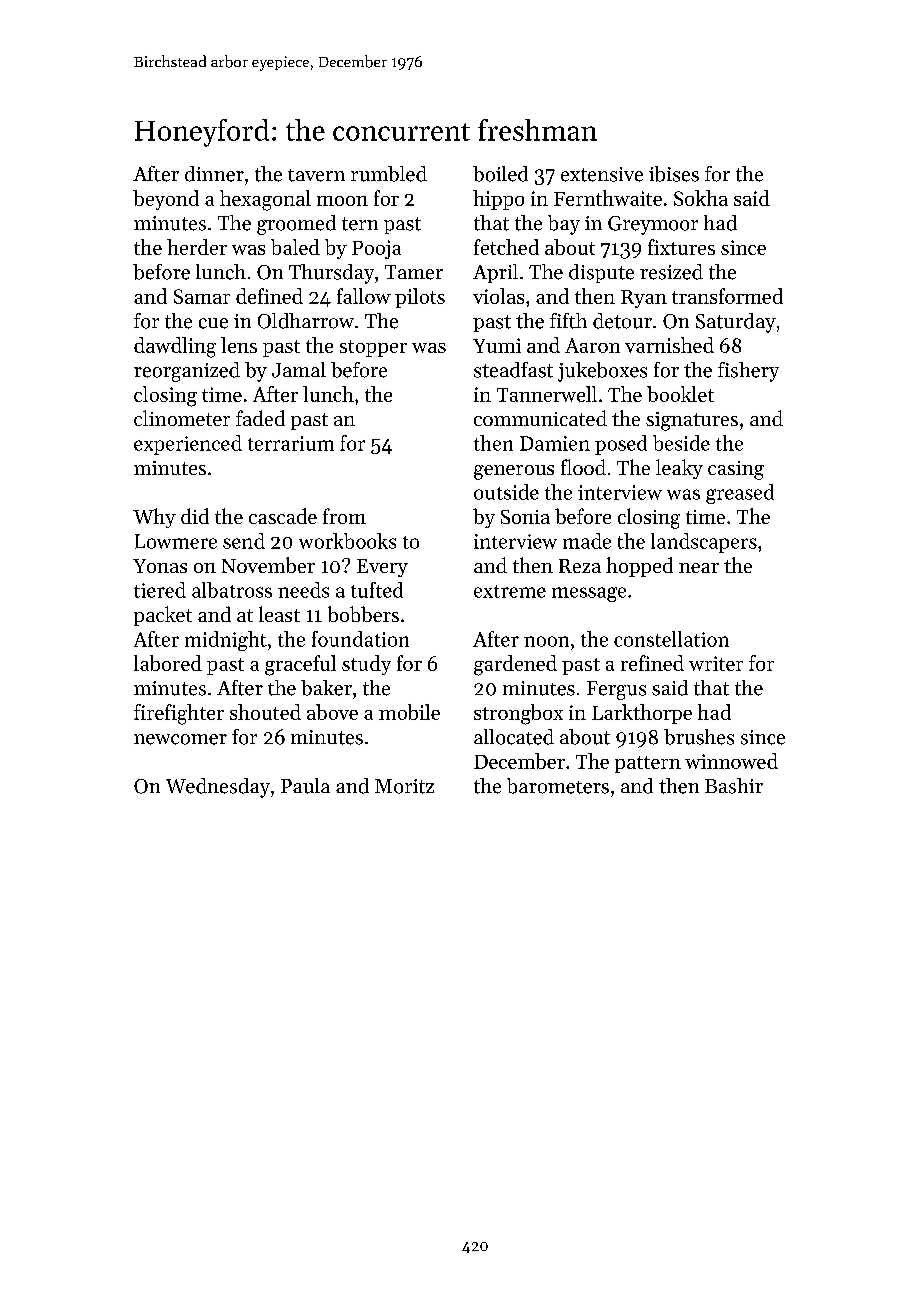  What do you see at coordinates (734, 786) in the screenshot?
I see `Bashir` at bounding box center [734, 786].
